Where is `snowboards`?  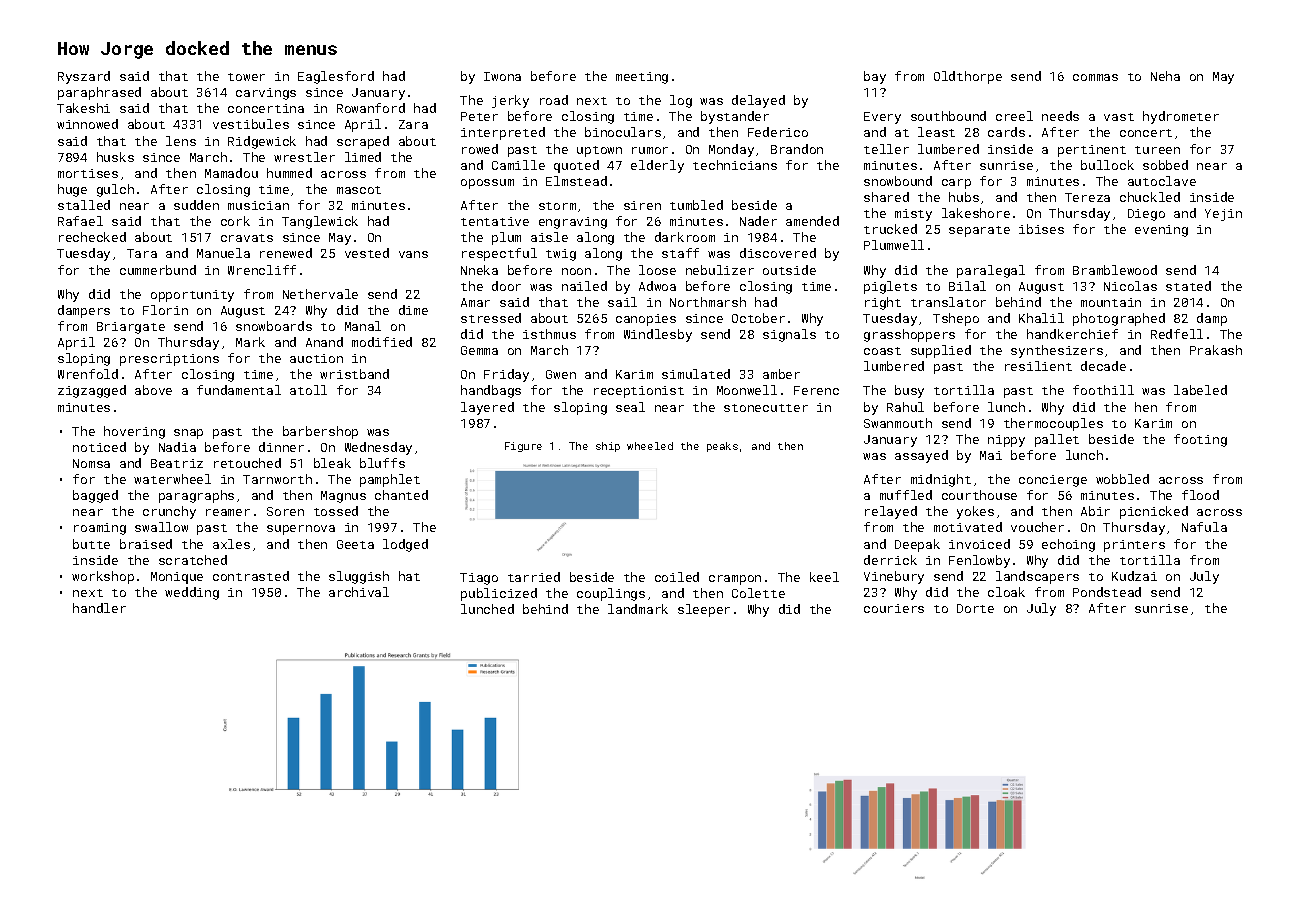
snowboards is located at coordinates (274, 326).
